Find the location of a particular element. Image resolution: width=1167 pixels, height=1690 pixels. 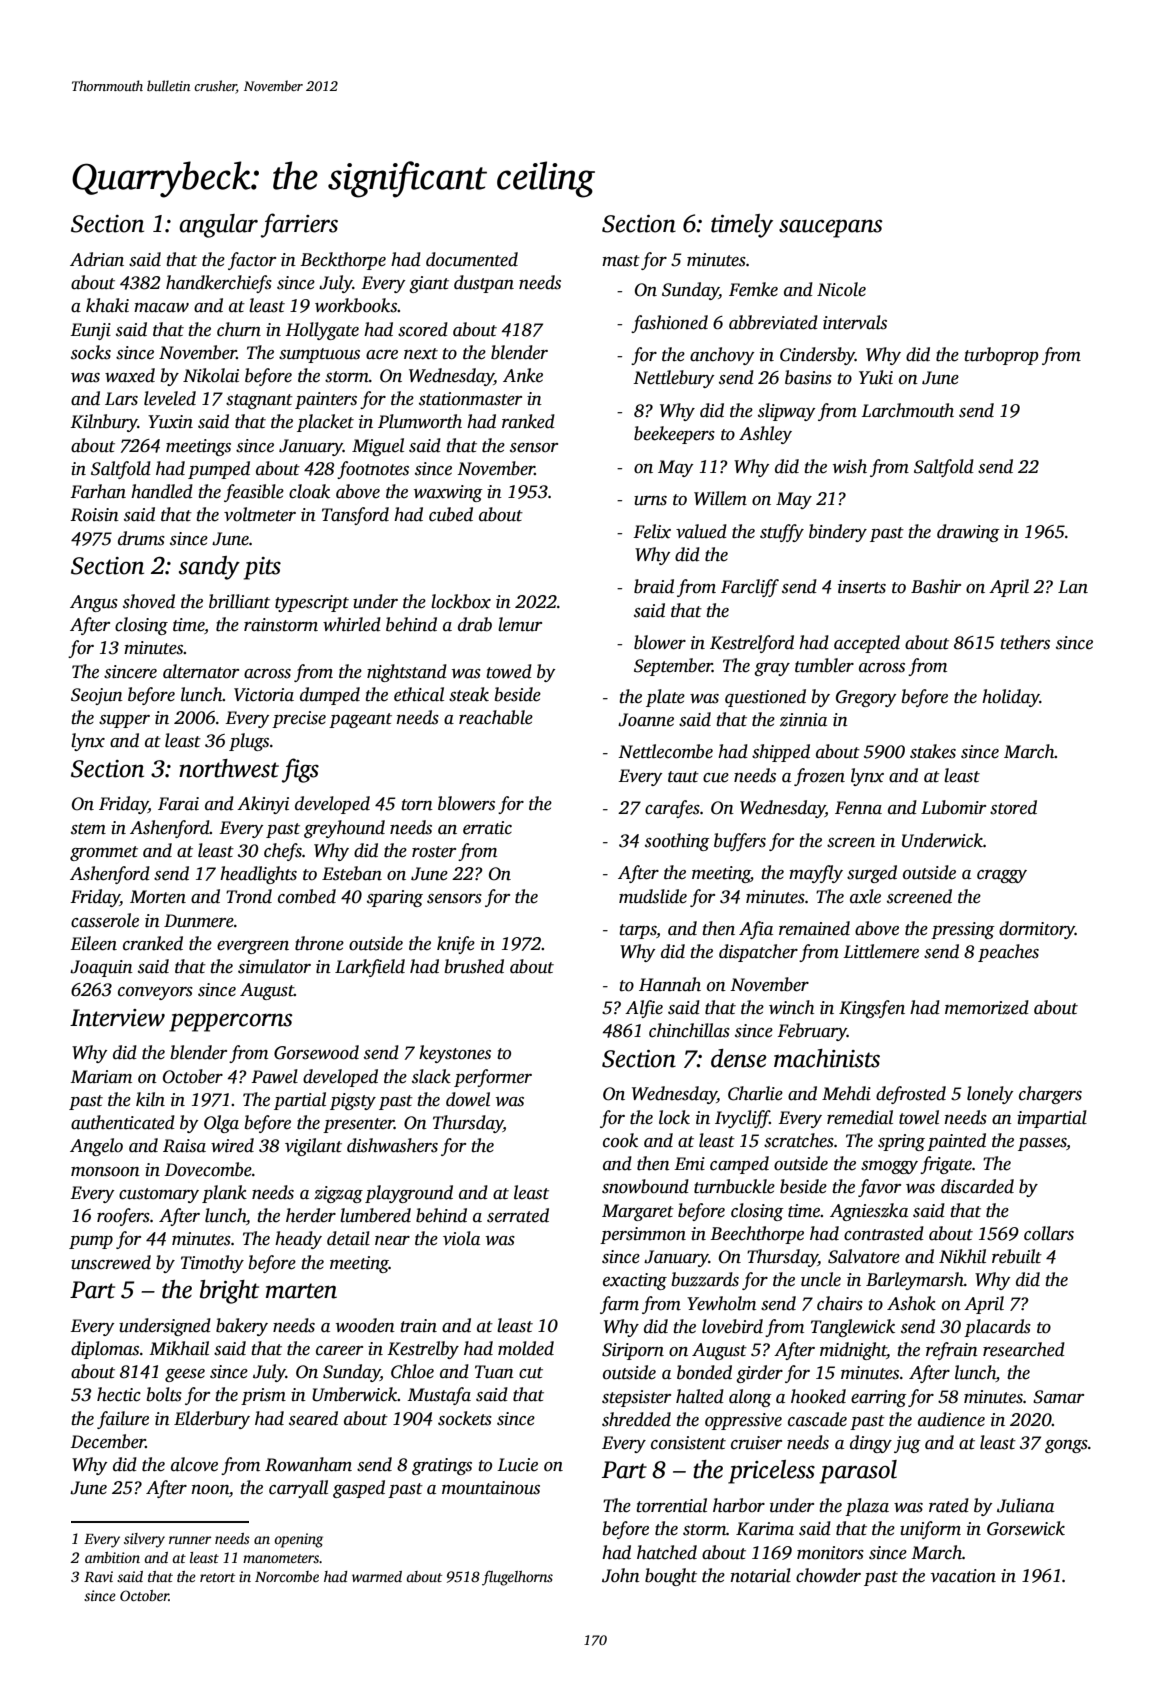

bindery is located at coordinates (838, 533).
